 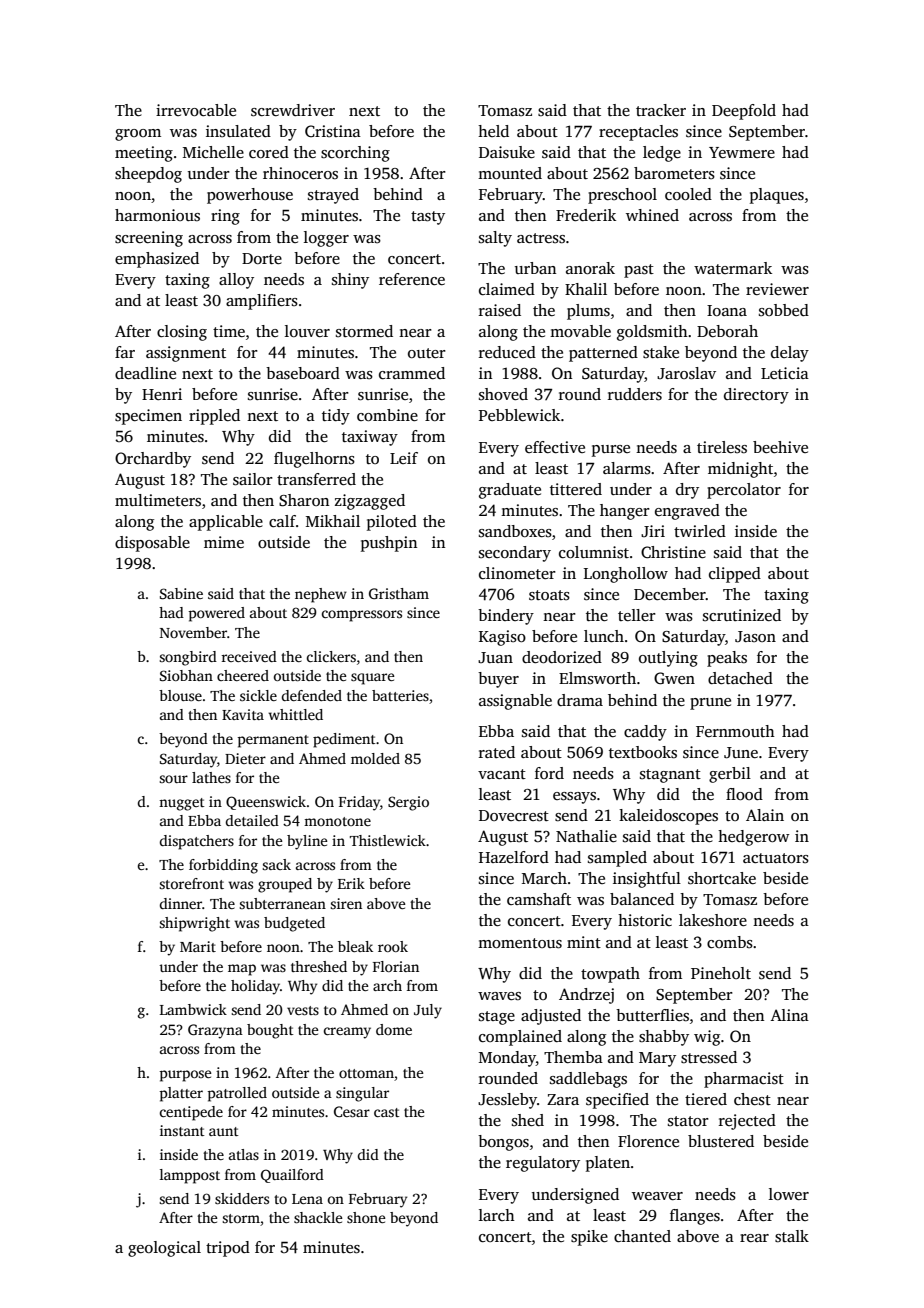 What do you see at coordinates (228, 1249) in the screenshot?
I see `tripod` at bounding box center [228, 1249].
